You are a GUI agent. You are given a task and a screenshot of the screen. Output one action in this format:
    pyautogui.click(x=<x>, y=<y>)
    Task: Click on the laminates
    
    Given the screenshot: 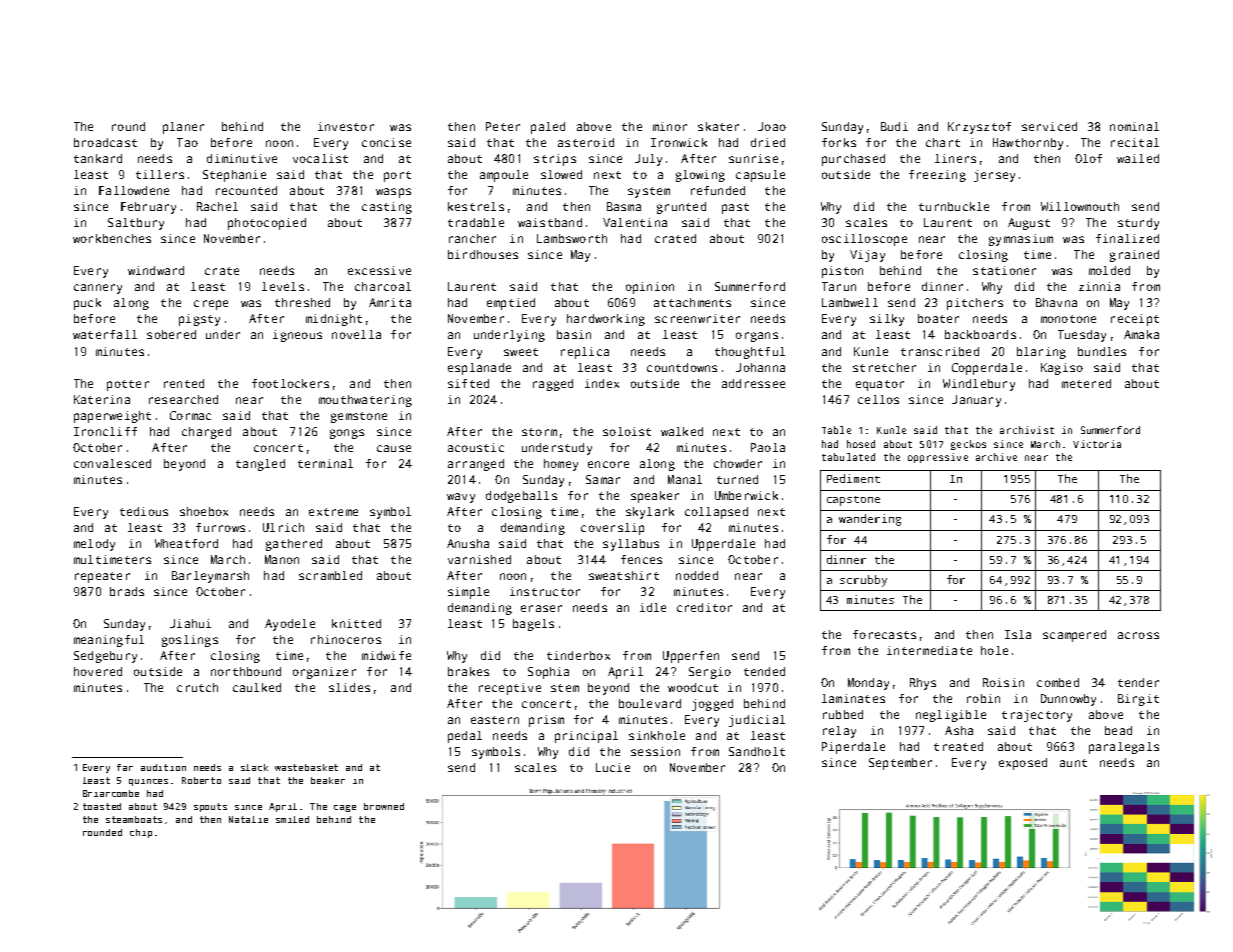 What is the action you would take?
    pyautogui.click(x=853, y=698)
